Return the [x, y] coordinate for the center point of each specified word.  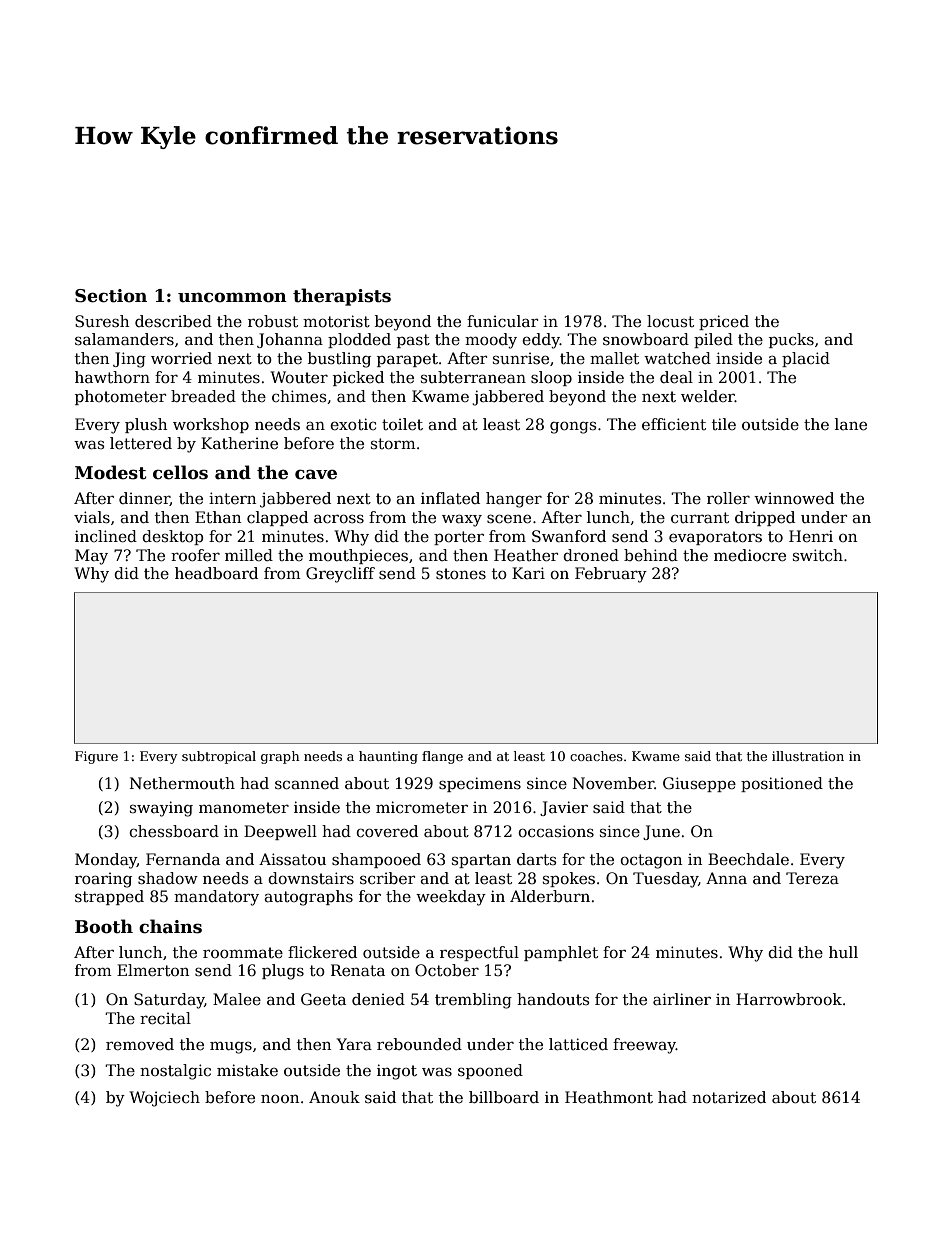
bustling [339, 360]
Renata [358, 970]
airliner [682, 999]
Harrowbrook [789, 999]
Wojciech [164, 1099]
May [91, 557]
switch [818, 555]
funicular [502, 321]
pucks [791, 340]
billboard [504, 1097]
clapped [277, 518]
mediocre [750, 555]
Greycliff [340, 575]
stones [461, 574]
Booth [104, 926]
